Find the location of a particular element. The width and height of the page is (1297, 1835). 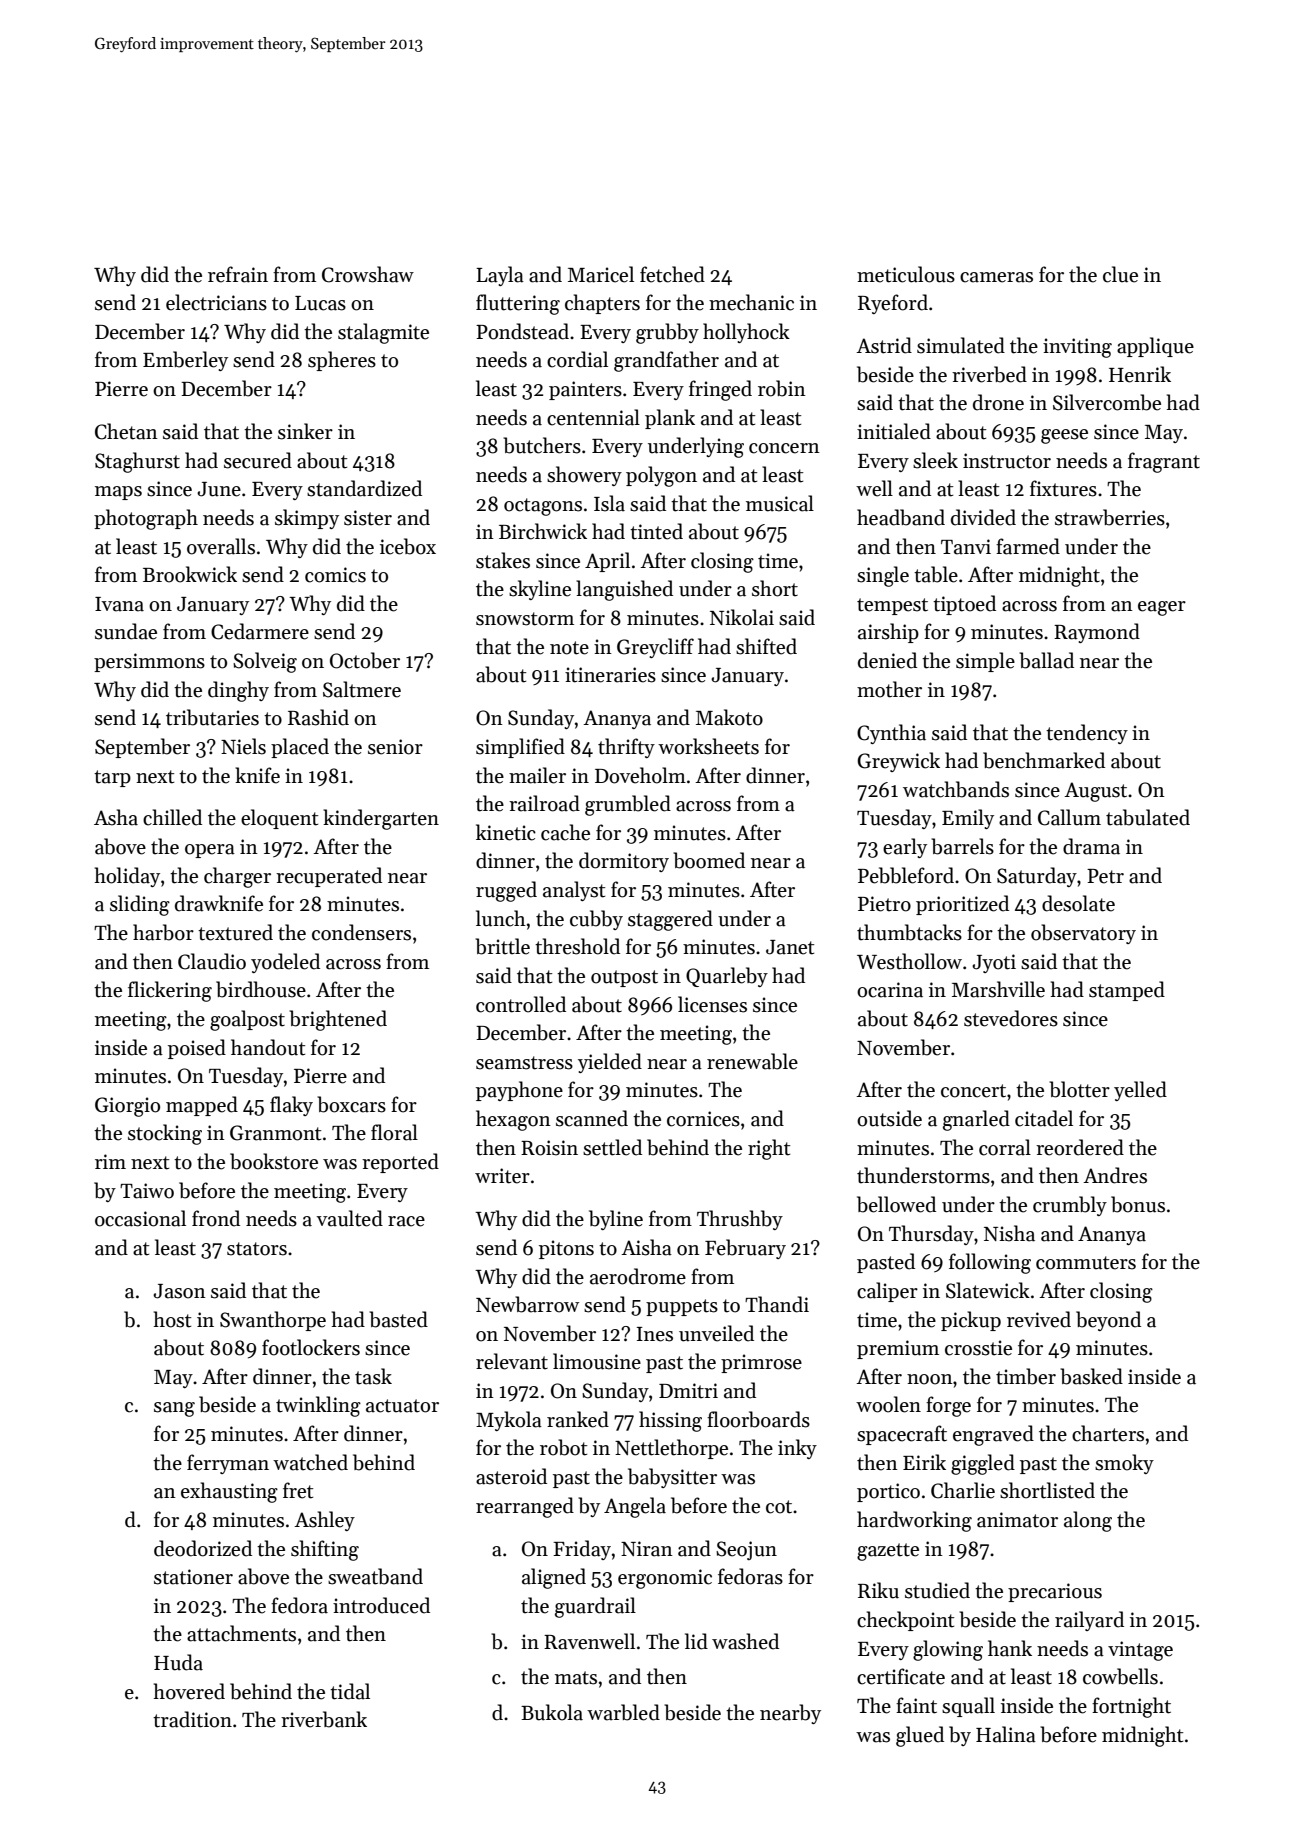

Maricel is located at coordinates (601, 274).
